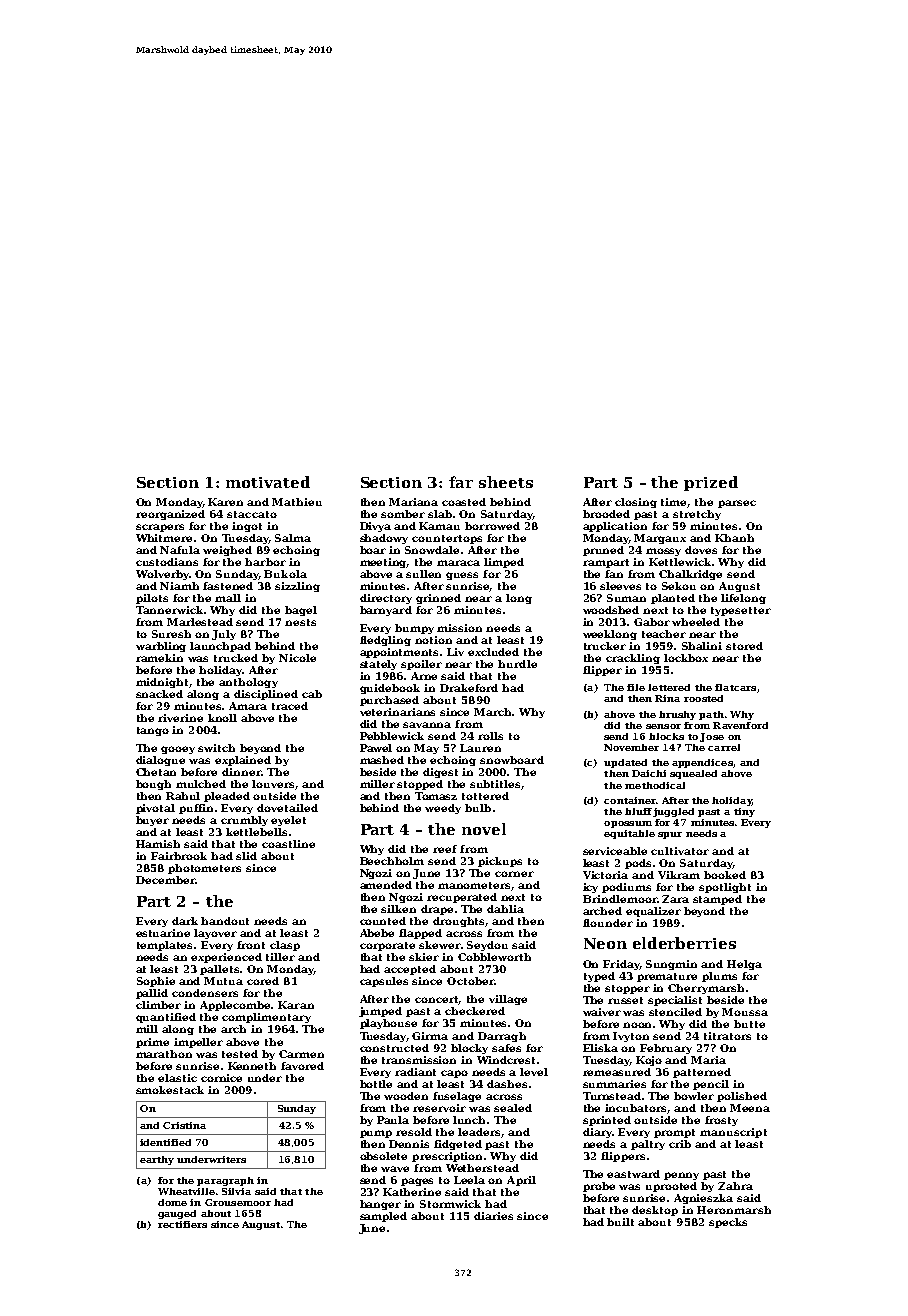  What do you see at coordinates (487, 946) in the page?
I see `Seydou` at bounding box center [487, 946].
